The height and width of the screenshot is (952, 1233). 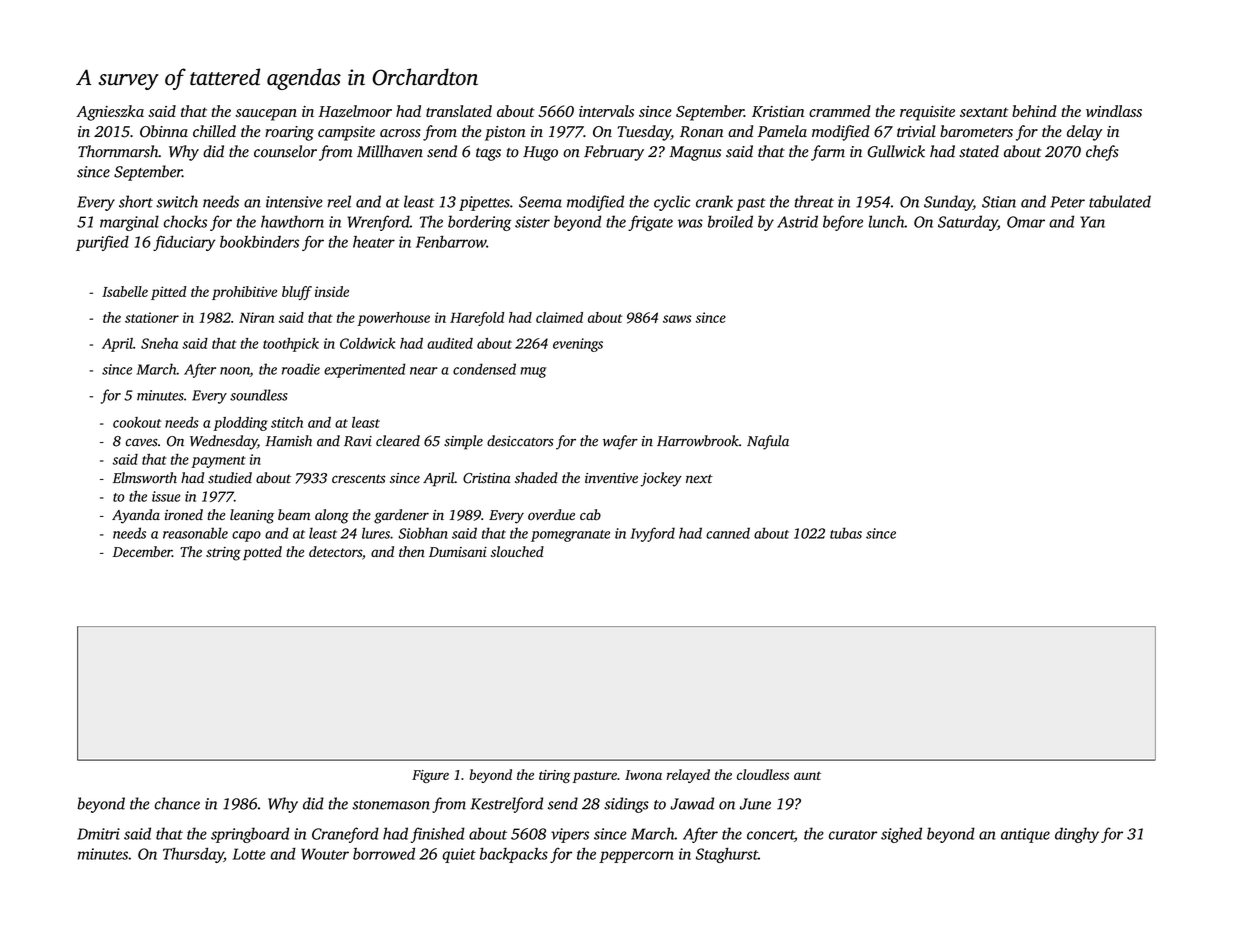 I want to click on saws, so click(x=677, y=319).
